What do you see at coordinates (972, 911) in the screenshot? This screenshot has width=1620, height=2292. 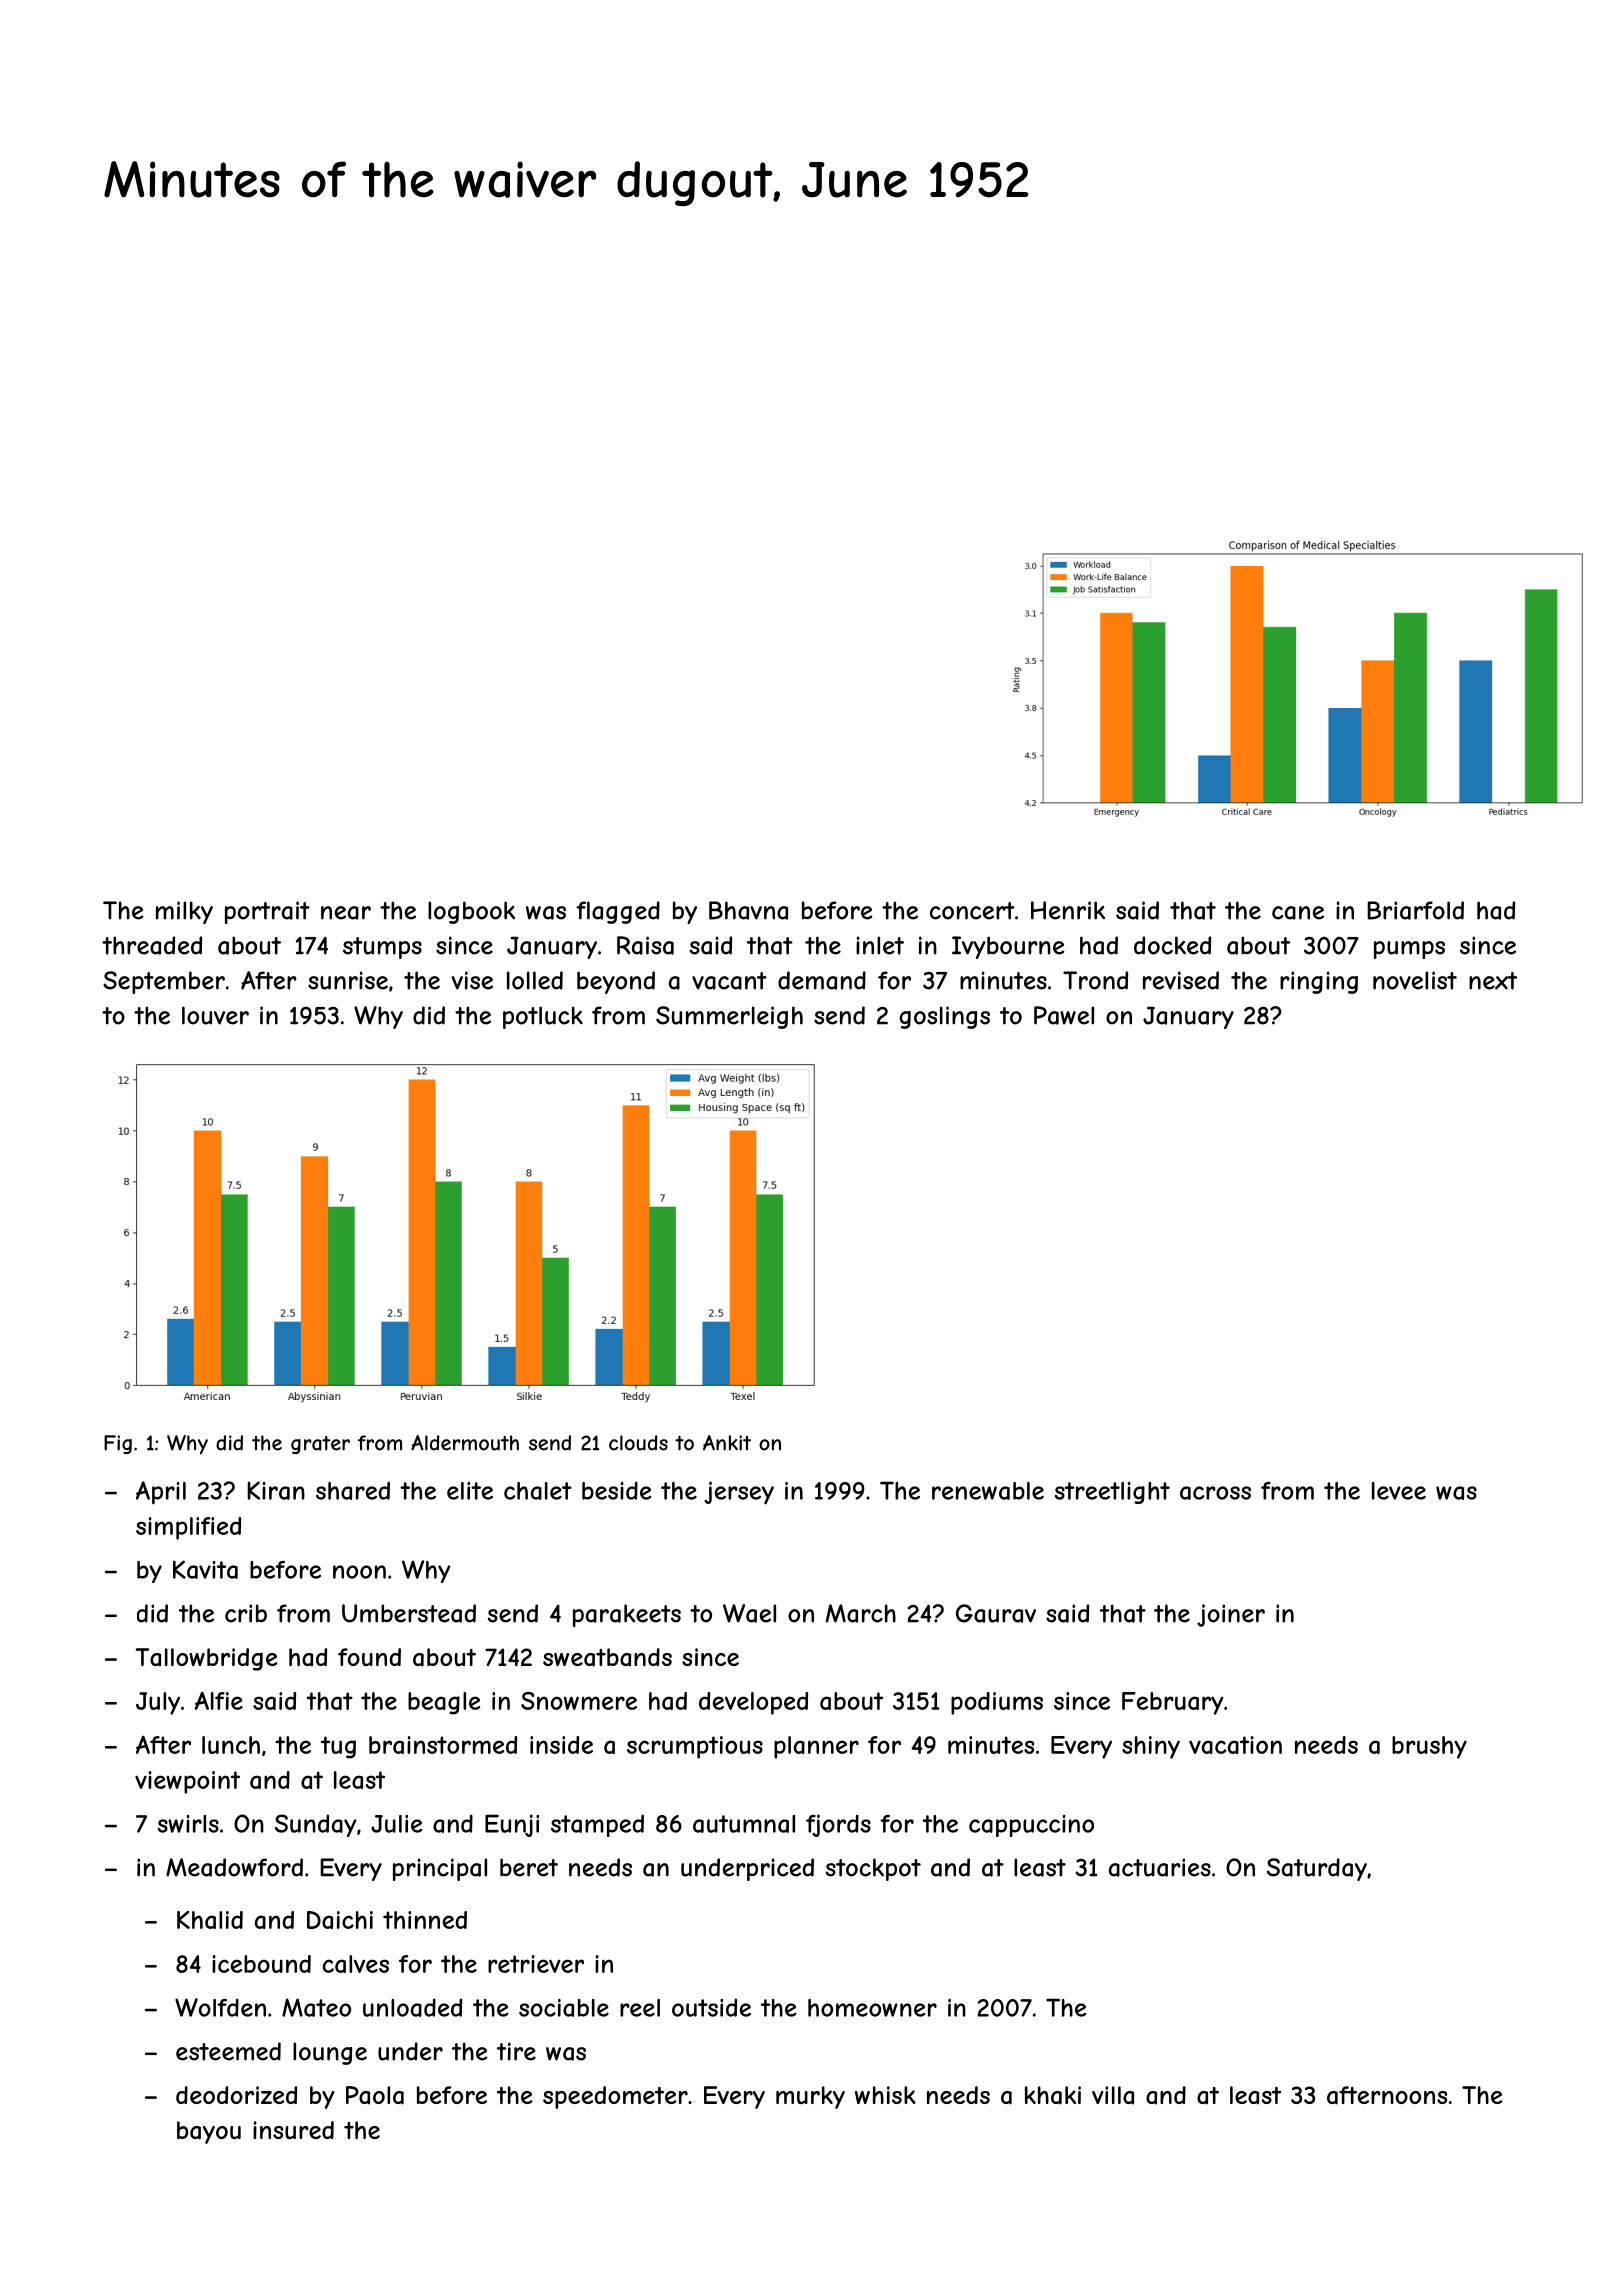 I see `concert` at bounding box center [972, 911].
